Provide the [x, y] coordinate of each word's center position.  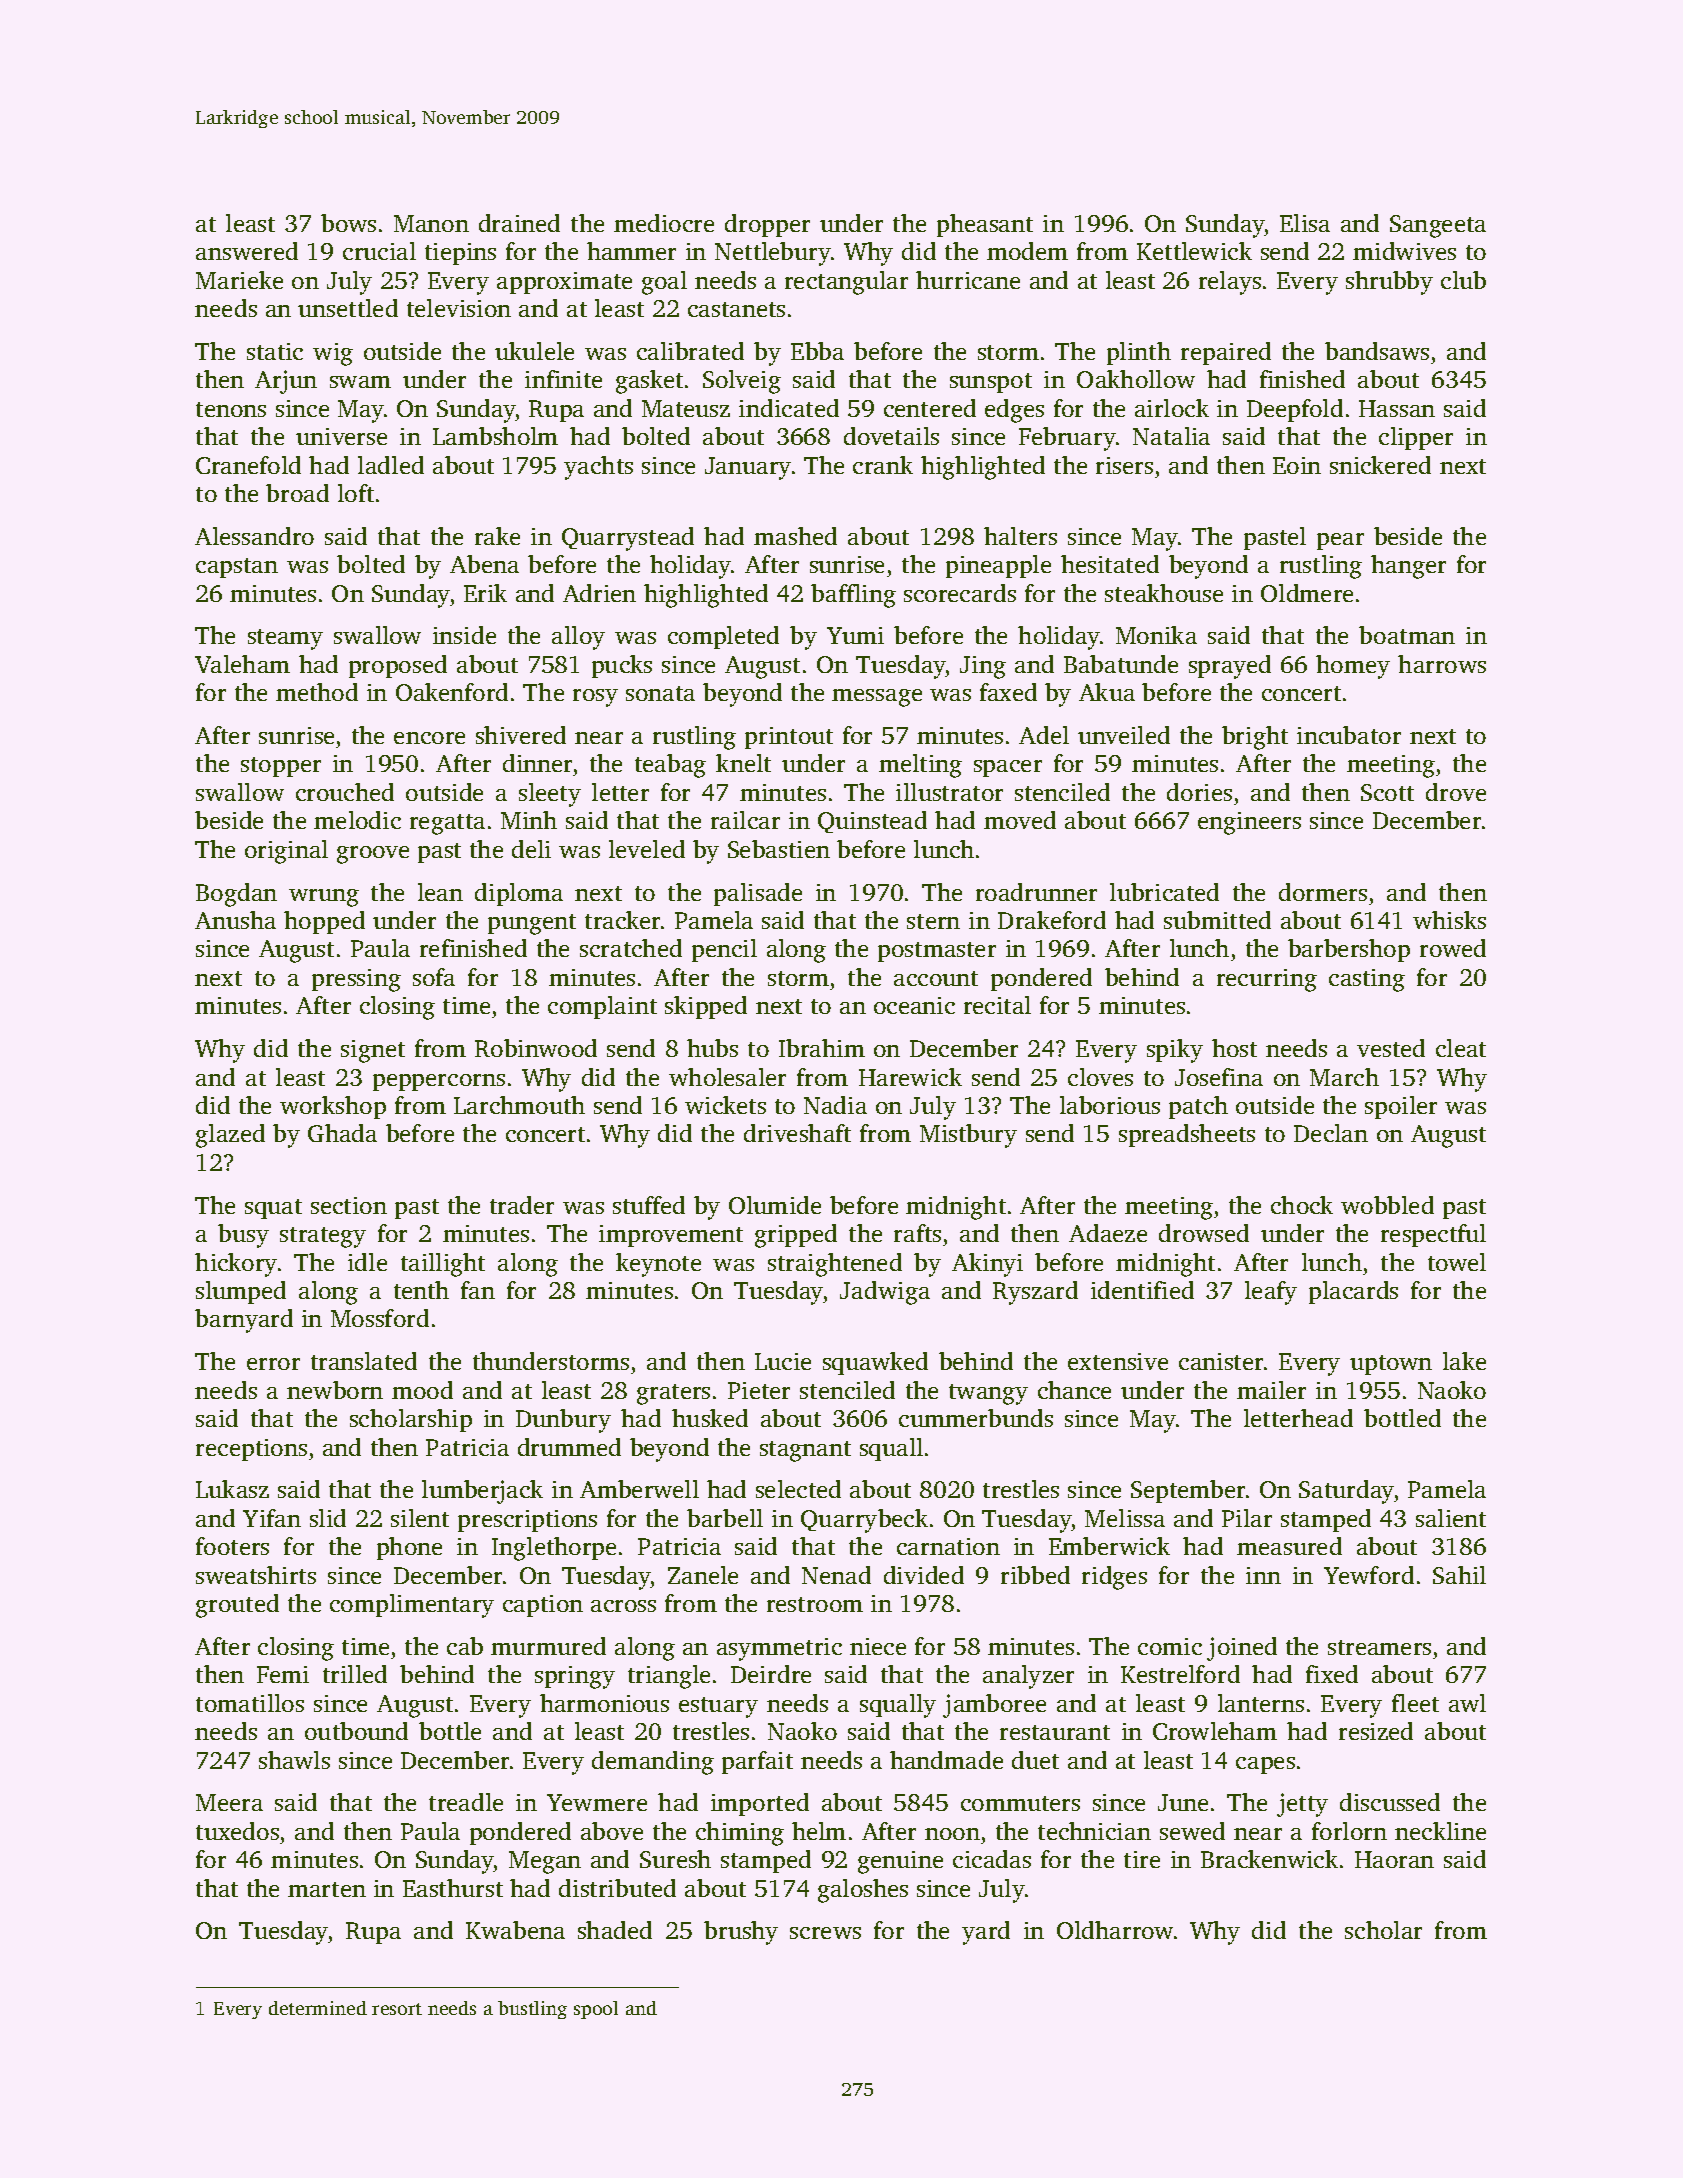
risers [1124, 465]
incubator [1349, 735]
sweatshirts [256, 1575]
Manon [431, 223]
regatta [447, 824]
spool [596, 2010]
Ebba [817, 351]
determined [318, 2008]
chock [1302, 1205]
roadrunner [1036, 892]
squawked [875, 1363]
